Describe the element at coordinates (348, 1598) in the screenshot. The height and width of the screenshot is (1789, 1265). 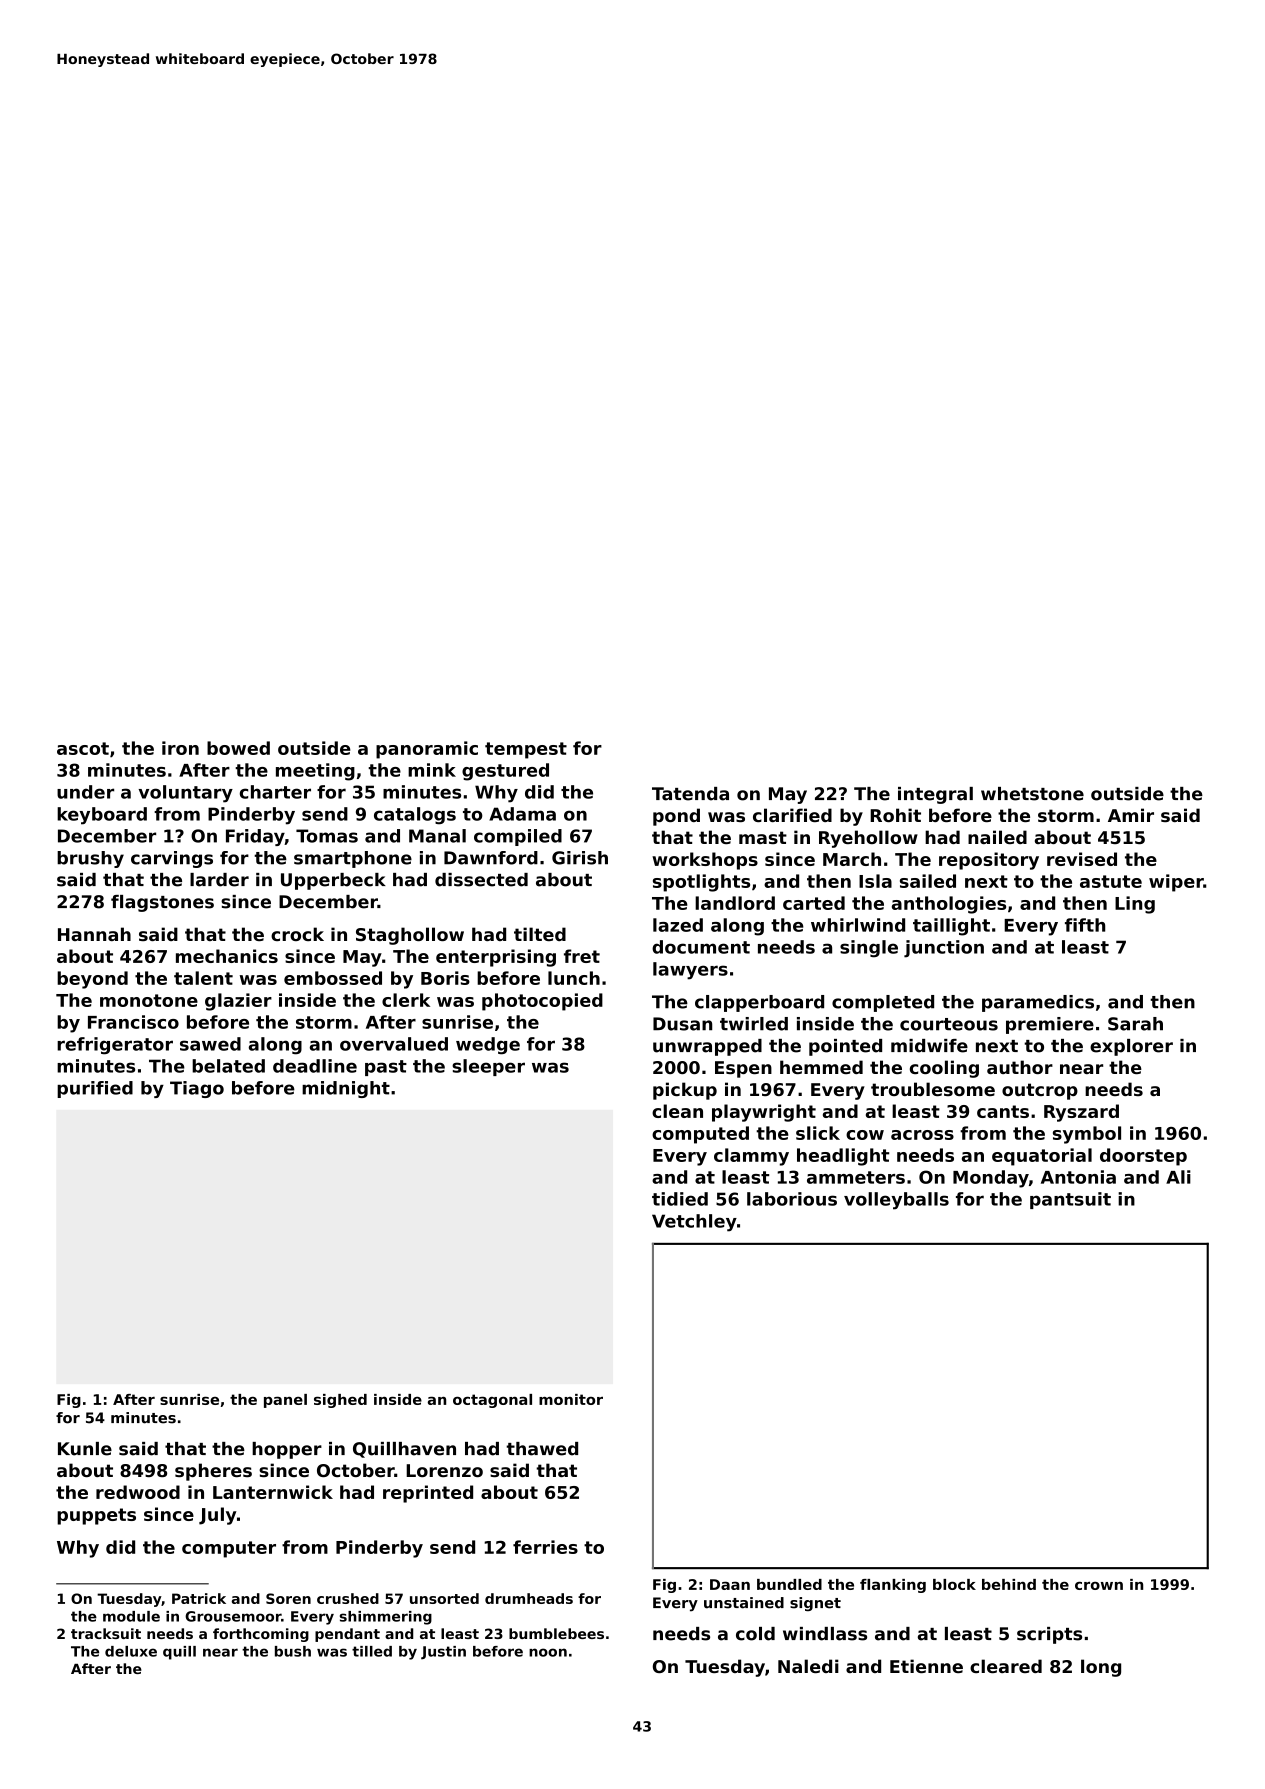
I see `crushed` at that location.
